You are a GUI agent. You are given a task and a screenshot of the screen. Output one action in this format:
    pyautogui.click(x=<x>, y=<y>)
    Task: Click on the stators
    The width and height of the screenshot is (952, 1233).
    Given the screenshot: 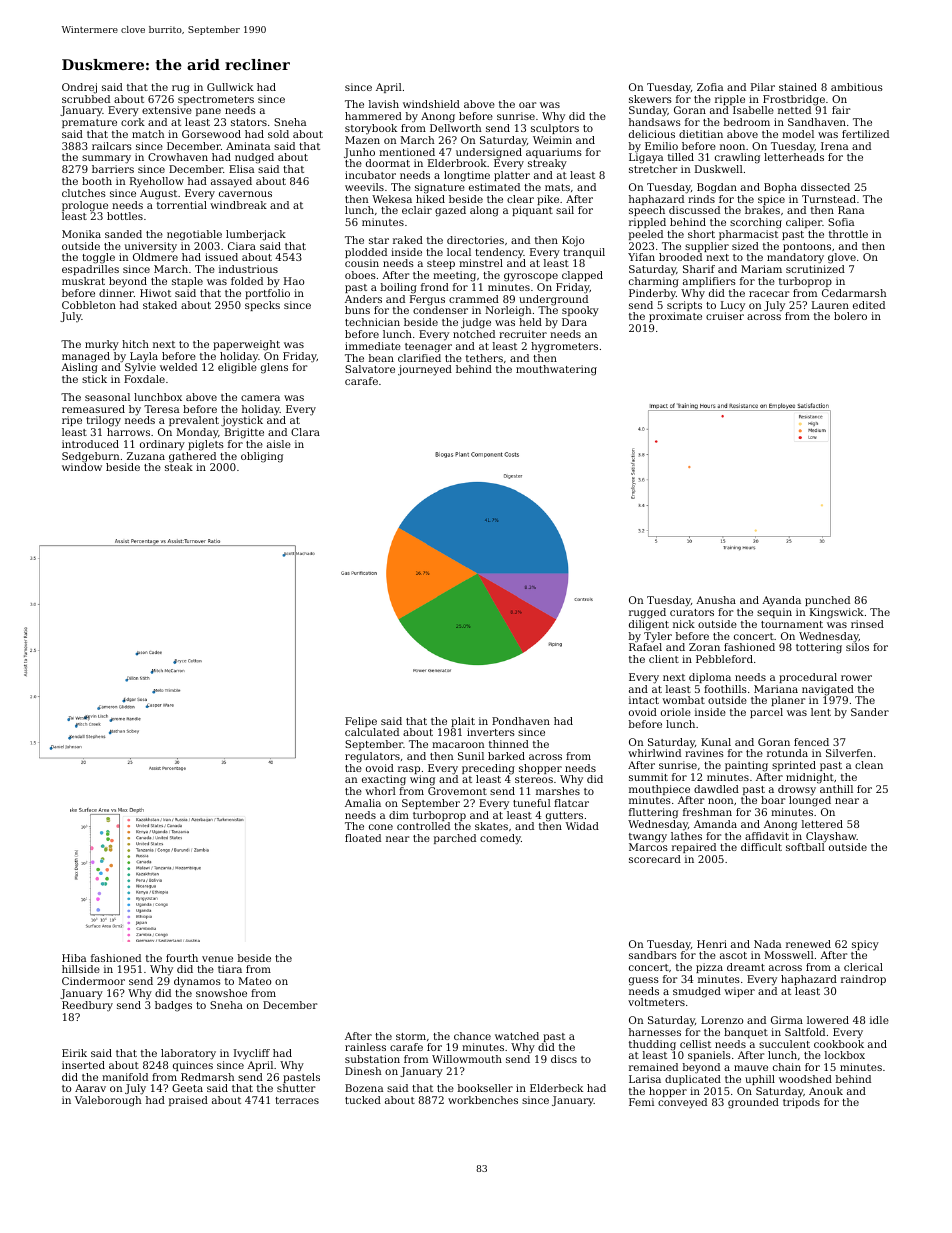 What is the action you would take?
    pyautogui.click(x=249, y=122)
